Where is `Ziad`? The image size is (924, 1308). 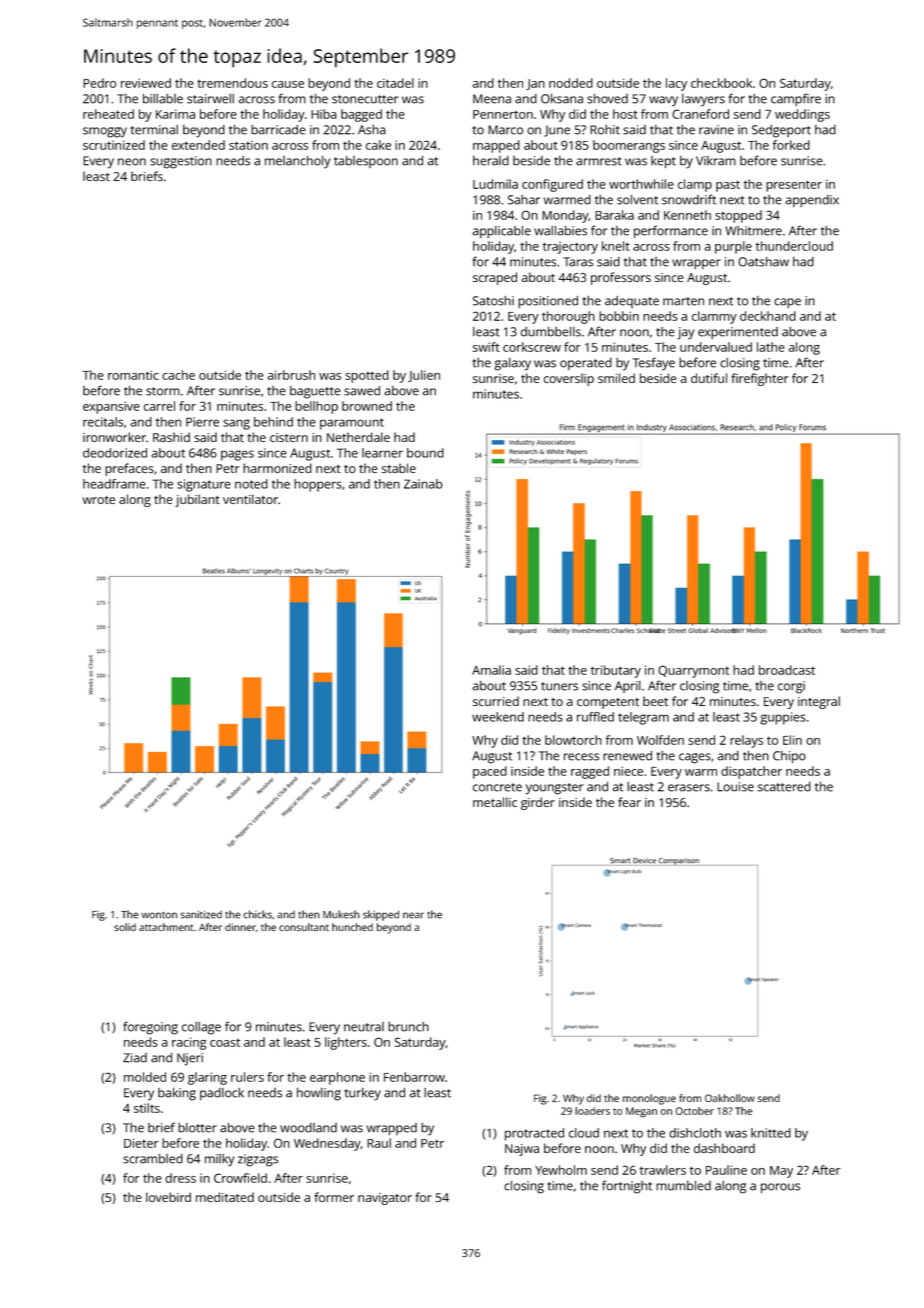
Ziad is located at coordinates (135, 1058).
